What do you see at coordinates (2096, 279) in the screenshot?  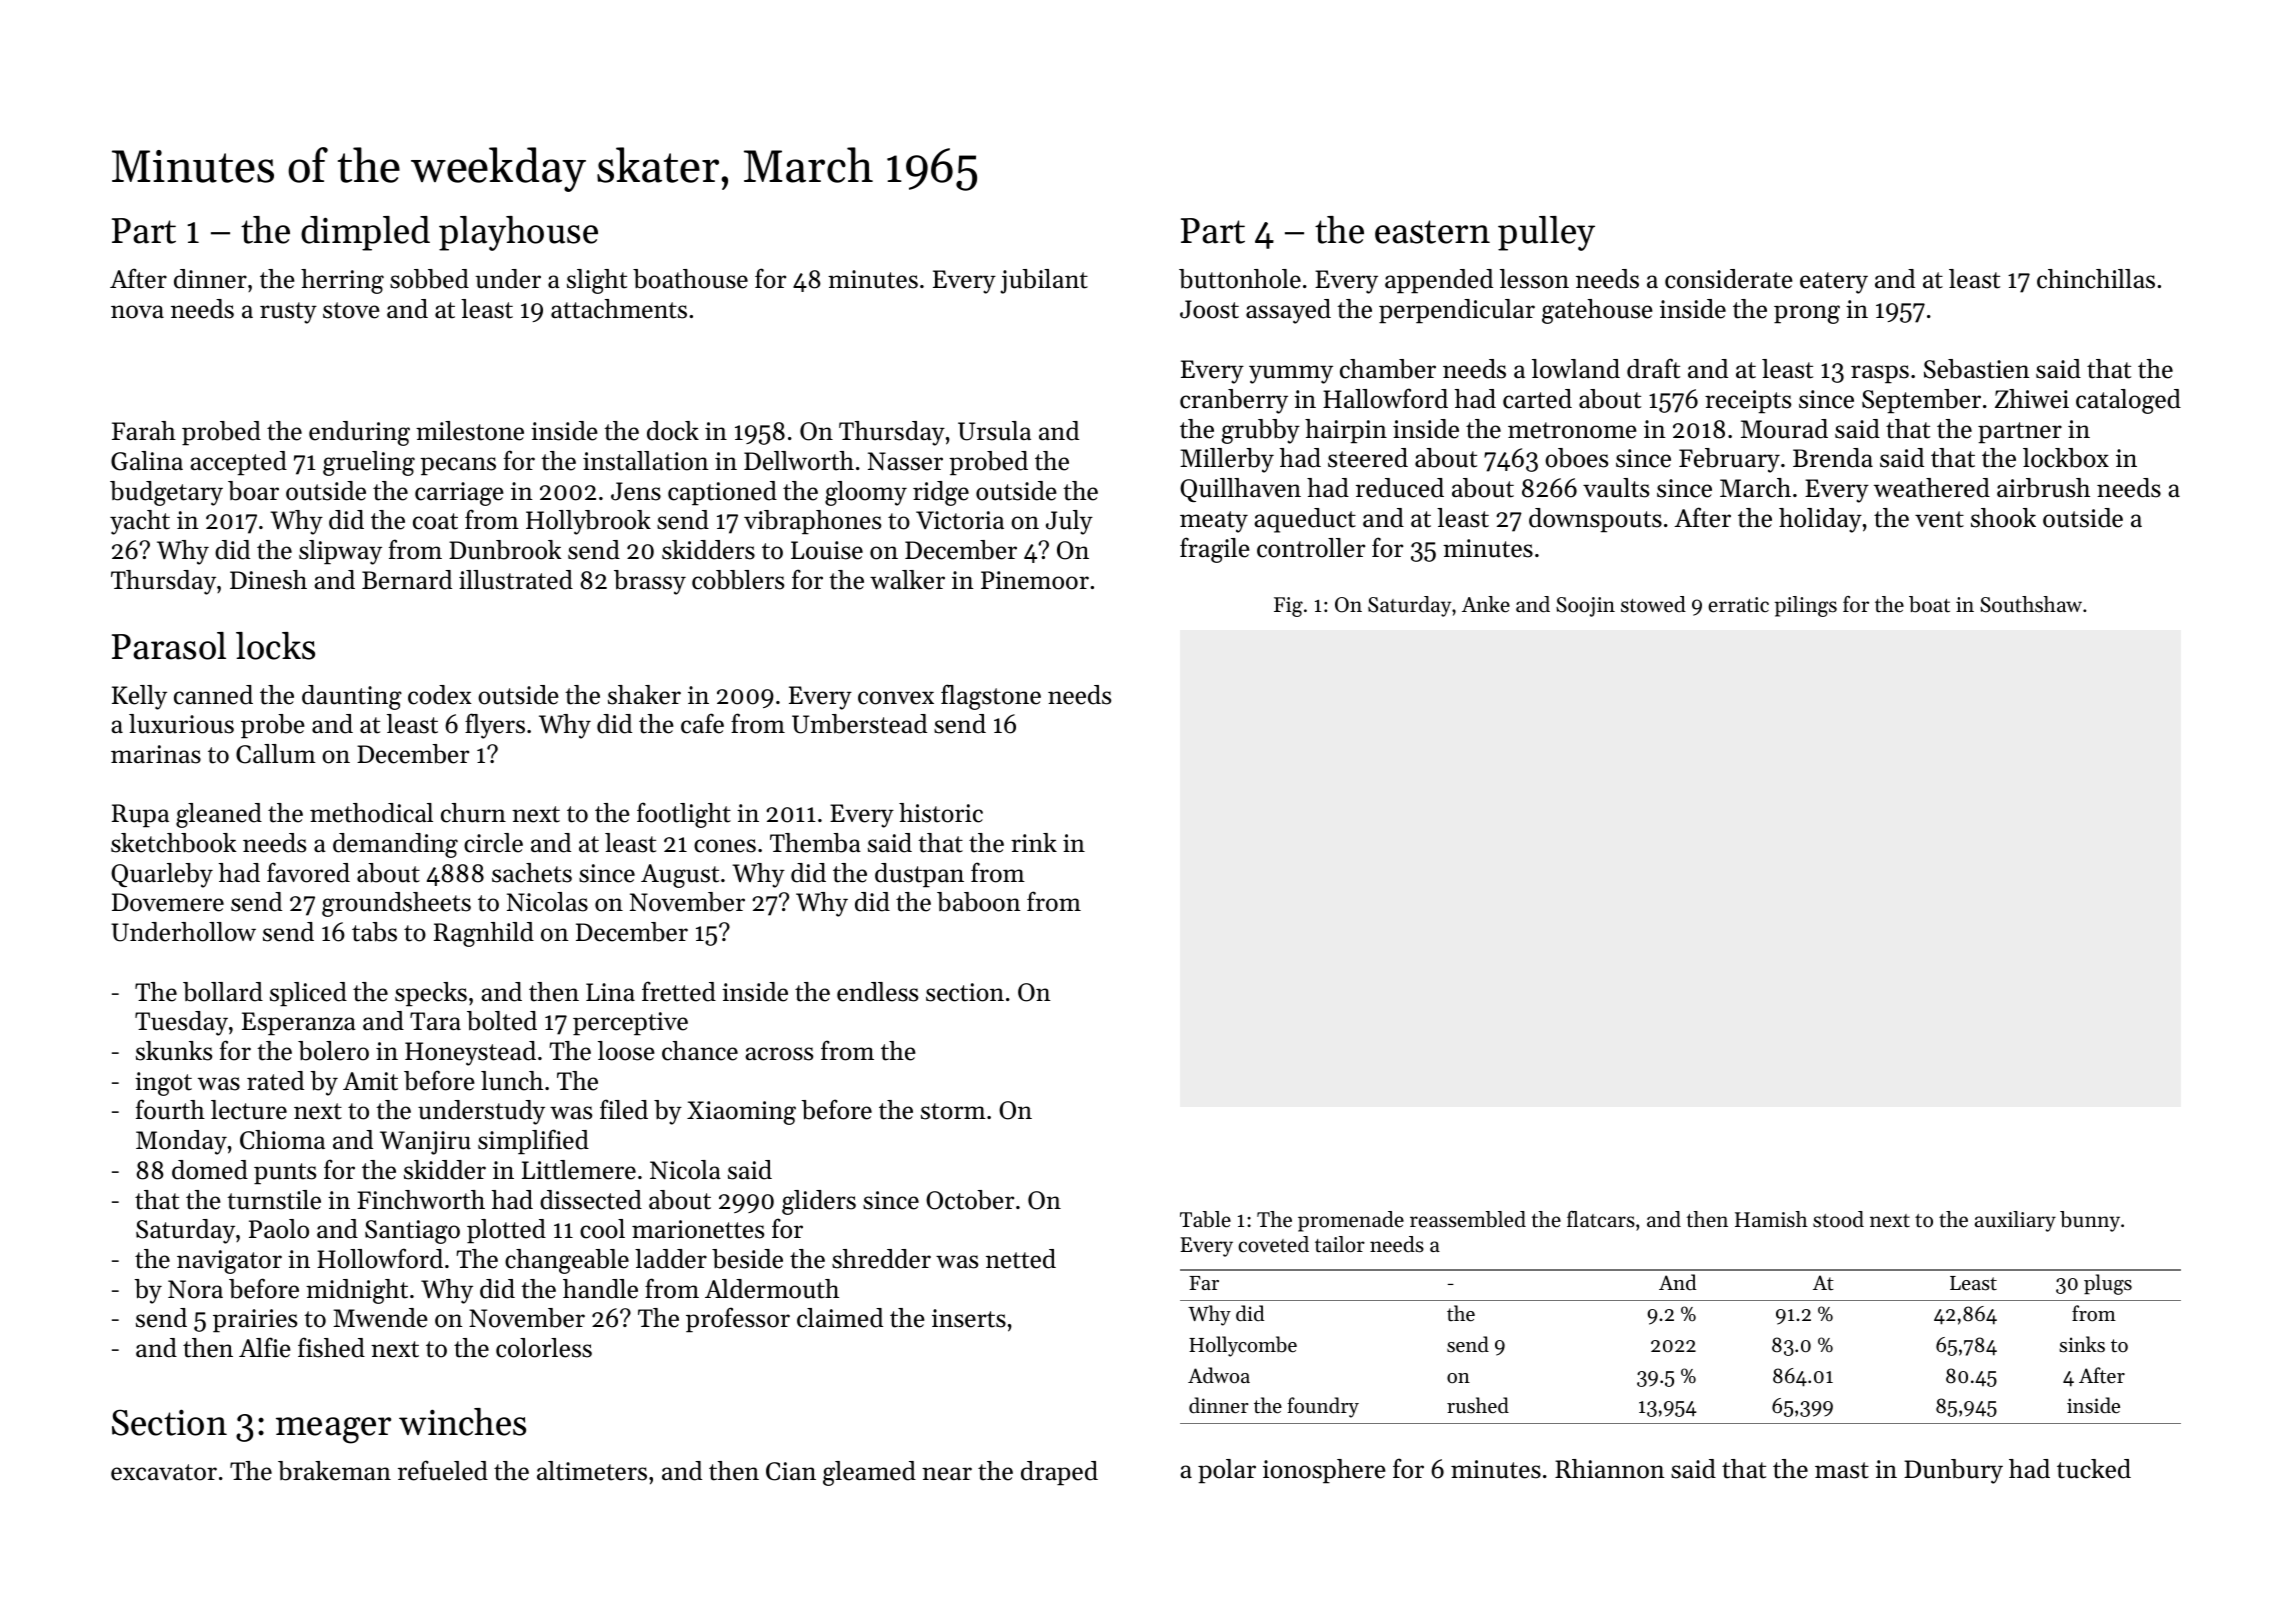 I see `chinchillas` at bounding box center [2096, 279].
